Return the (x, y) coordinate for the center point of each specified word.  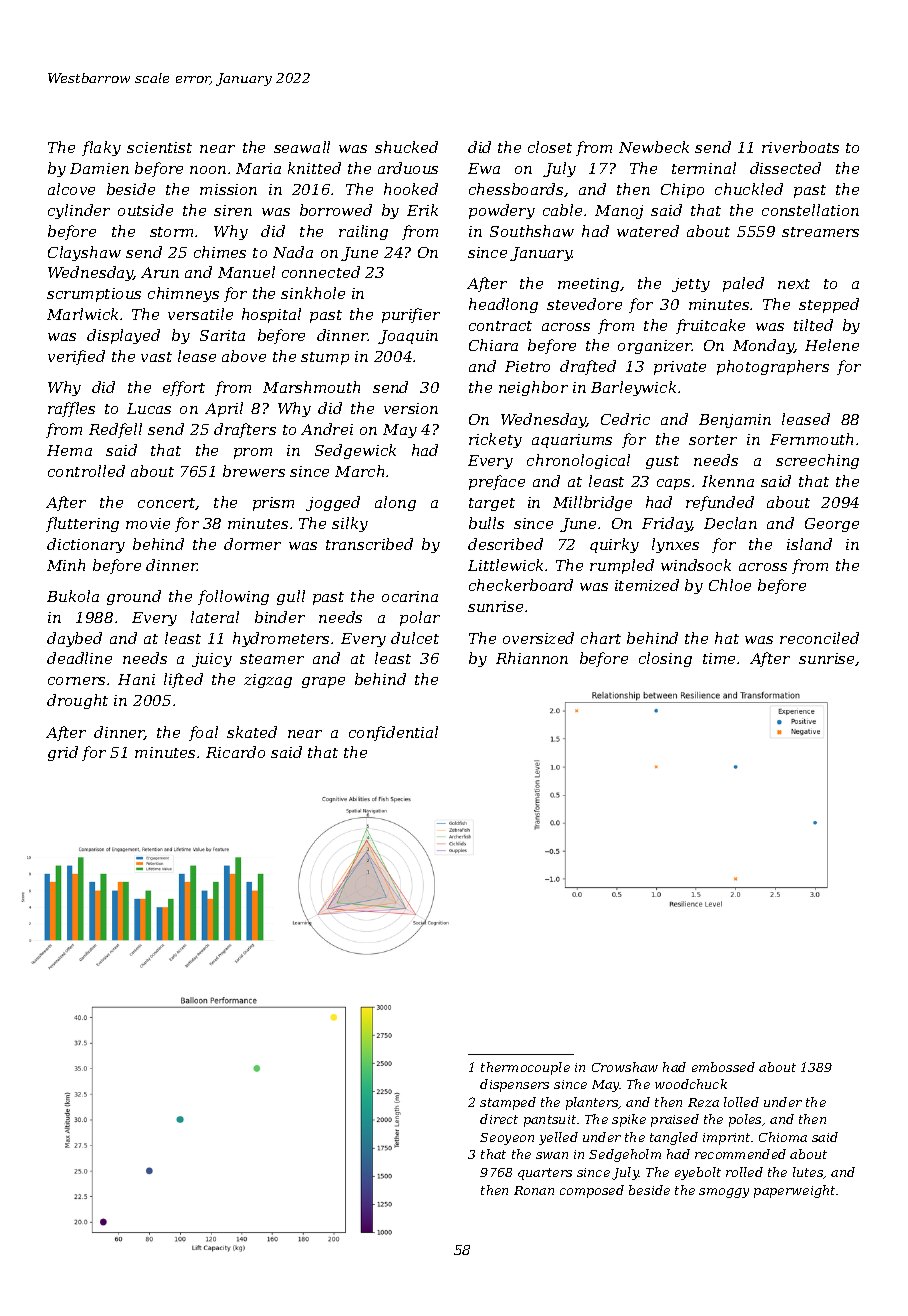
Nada (293, 252)
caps (673, 484)
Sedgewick (355, 451)
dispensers (514, 1085)
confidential (393, 733)
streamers (820, 232)
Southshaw (532, 231)
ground (134, 597)
